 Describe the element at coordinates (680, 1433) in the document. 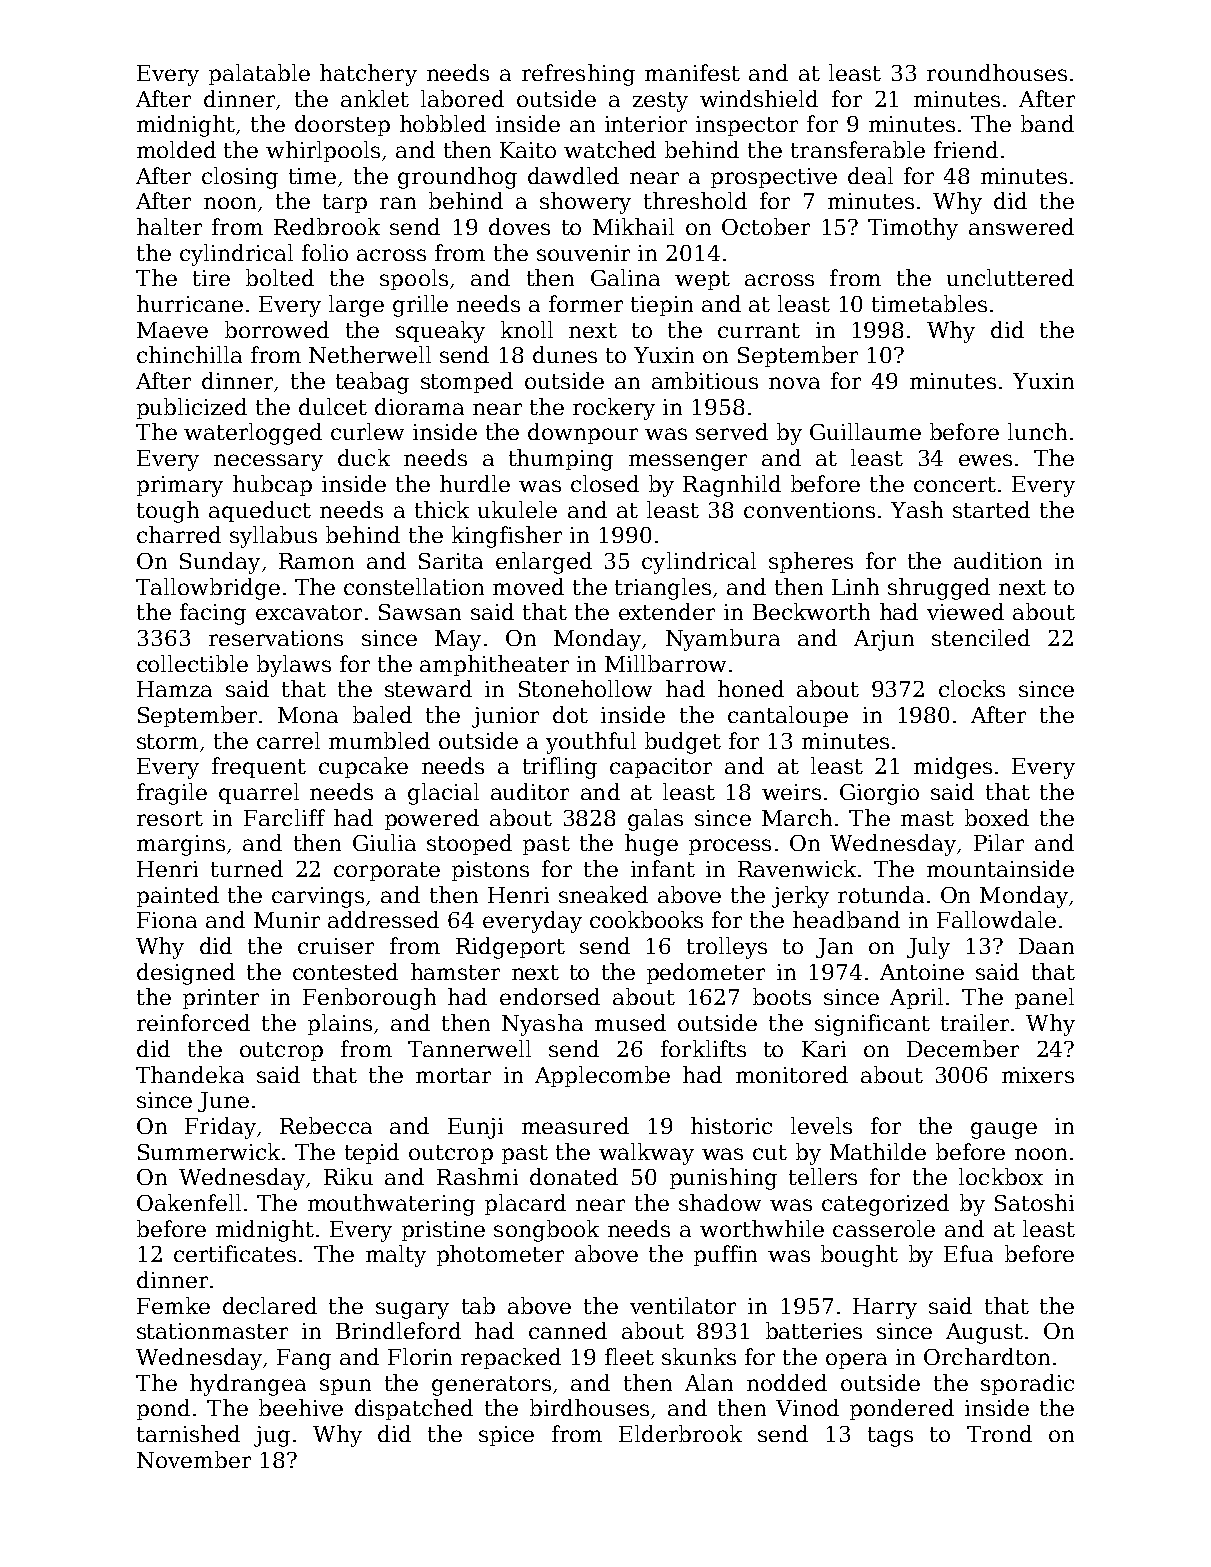

I see `Elderbrook` at that location.
